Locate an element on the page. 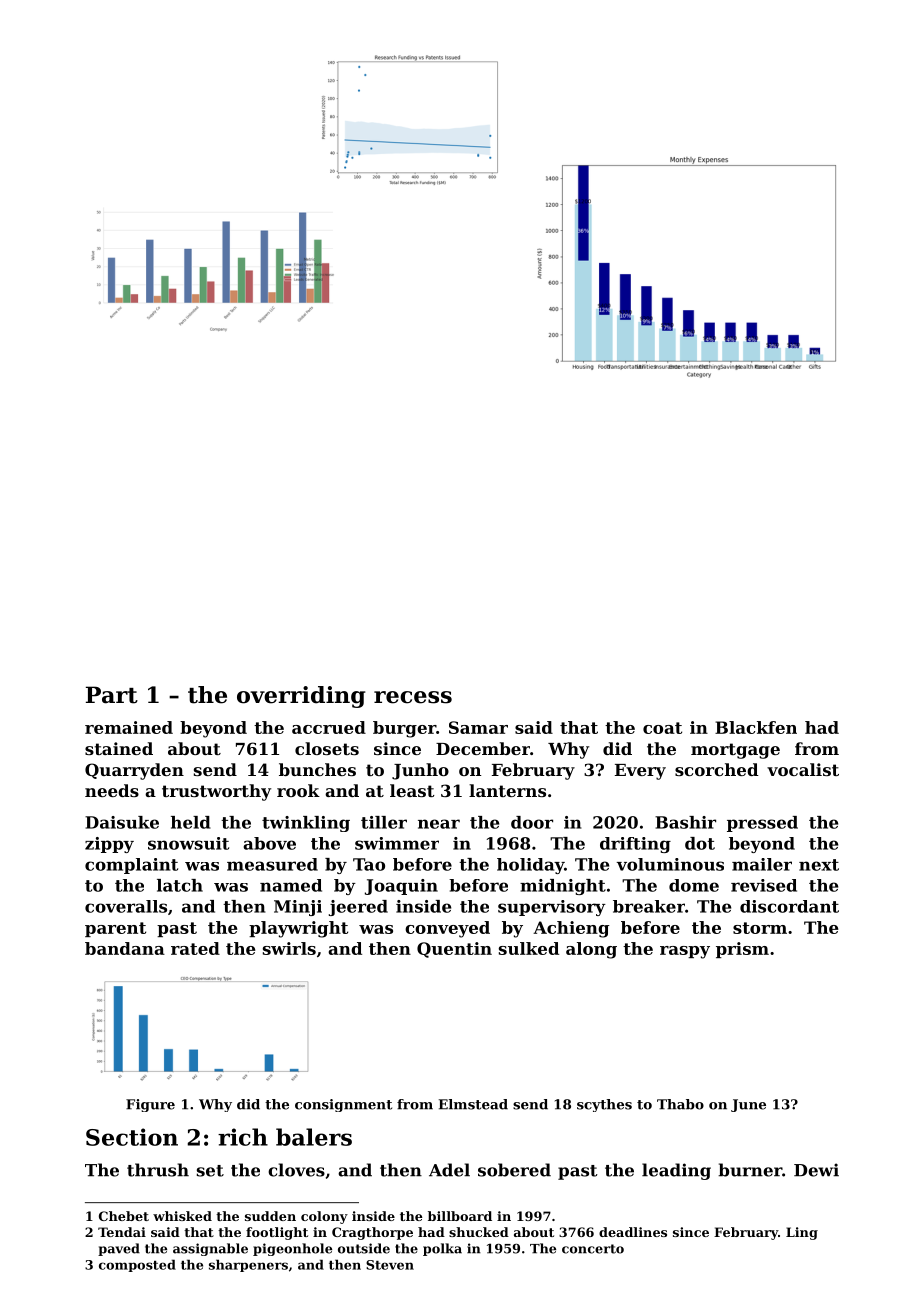 The image size is (924, 1314). Steven is located at coordinates (390, 1265).
